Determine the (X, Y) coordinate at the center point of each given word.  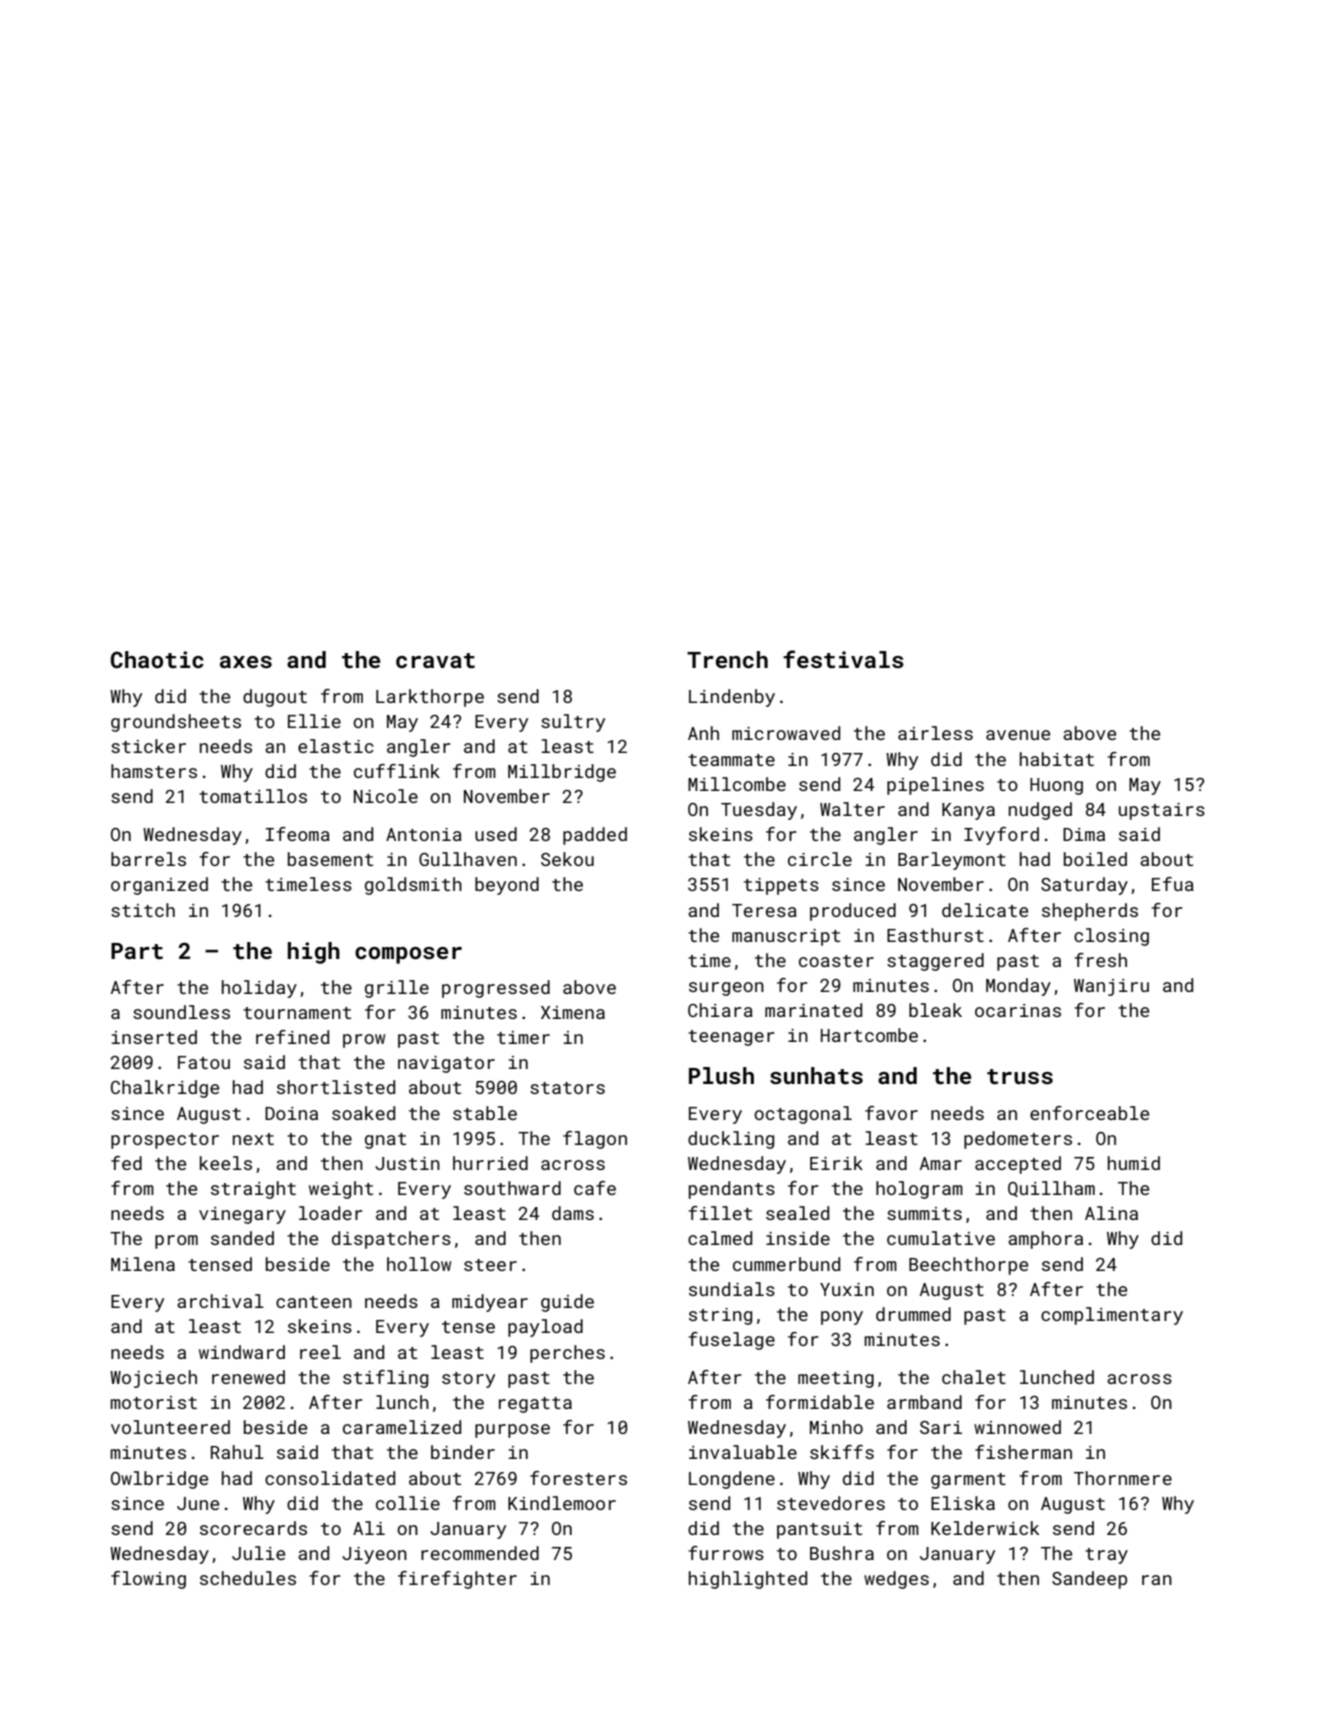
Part (137, 951)
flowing (148, 1580)
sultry (573, 723)
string (720, 1316)
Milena (143, 1264)
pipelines (935, 786)
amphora (1045, 1240)
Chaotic (157, 659)
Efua (1173, 884)
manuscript (786, 937)
